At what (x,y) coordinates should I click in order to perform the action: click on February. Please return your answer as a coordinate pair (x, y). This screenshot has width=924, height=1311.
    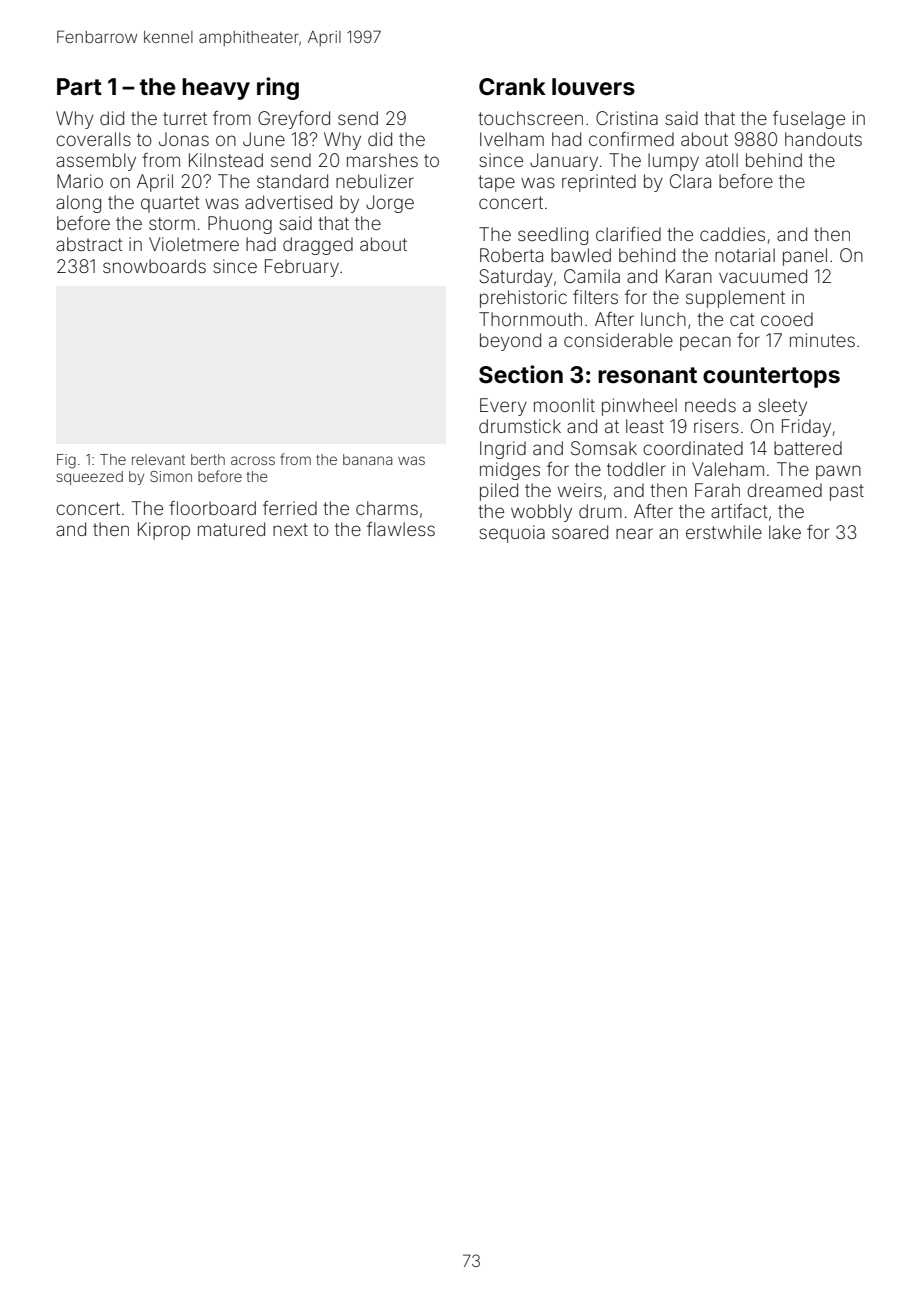
    Looking at the image, I should click on (302, 268).
